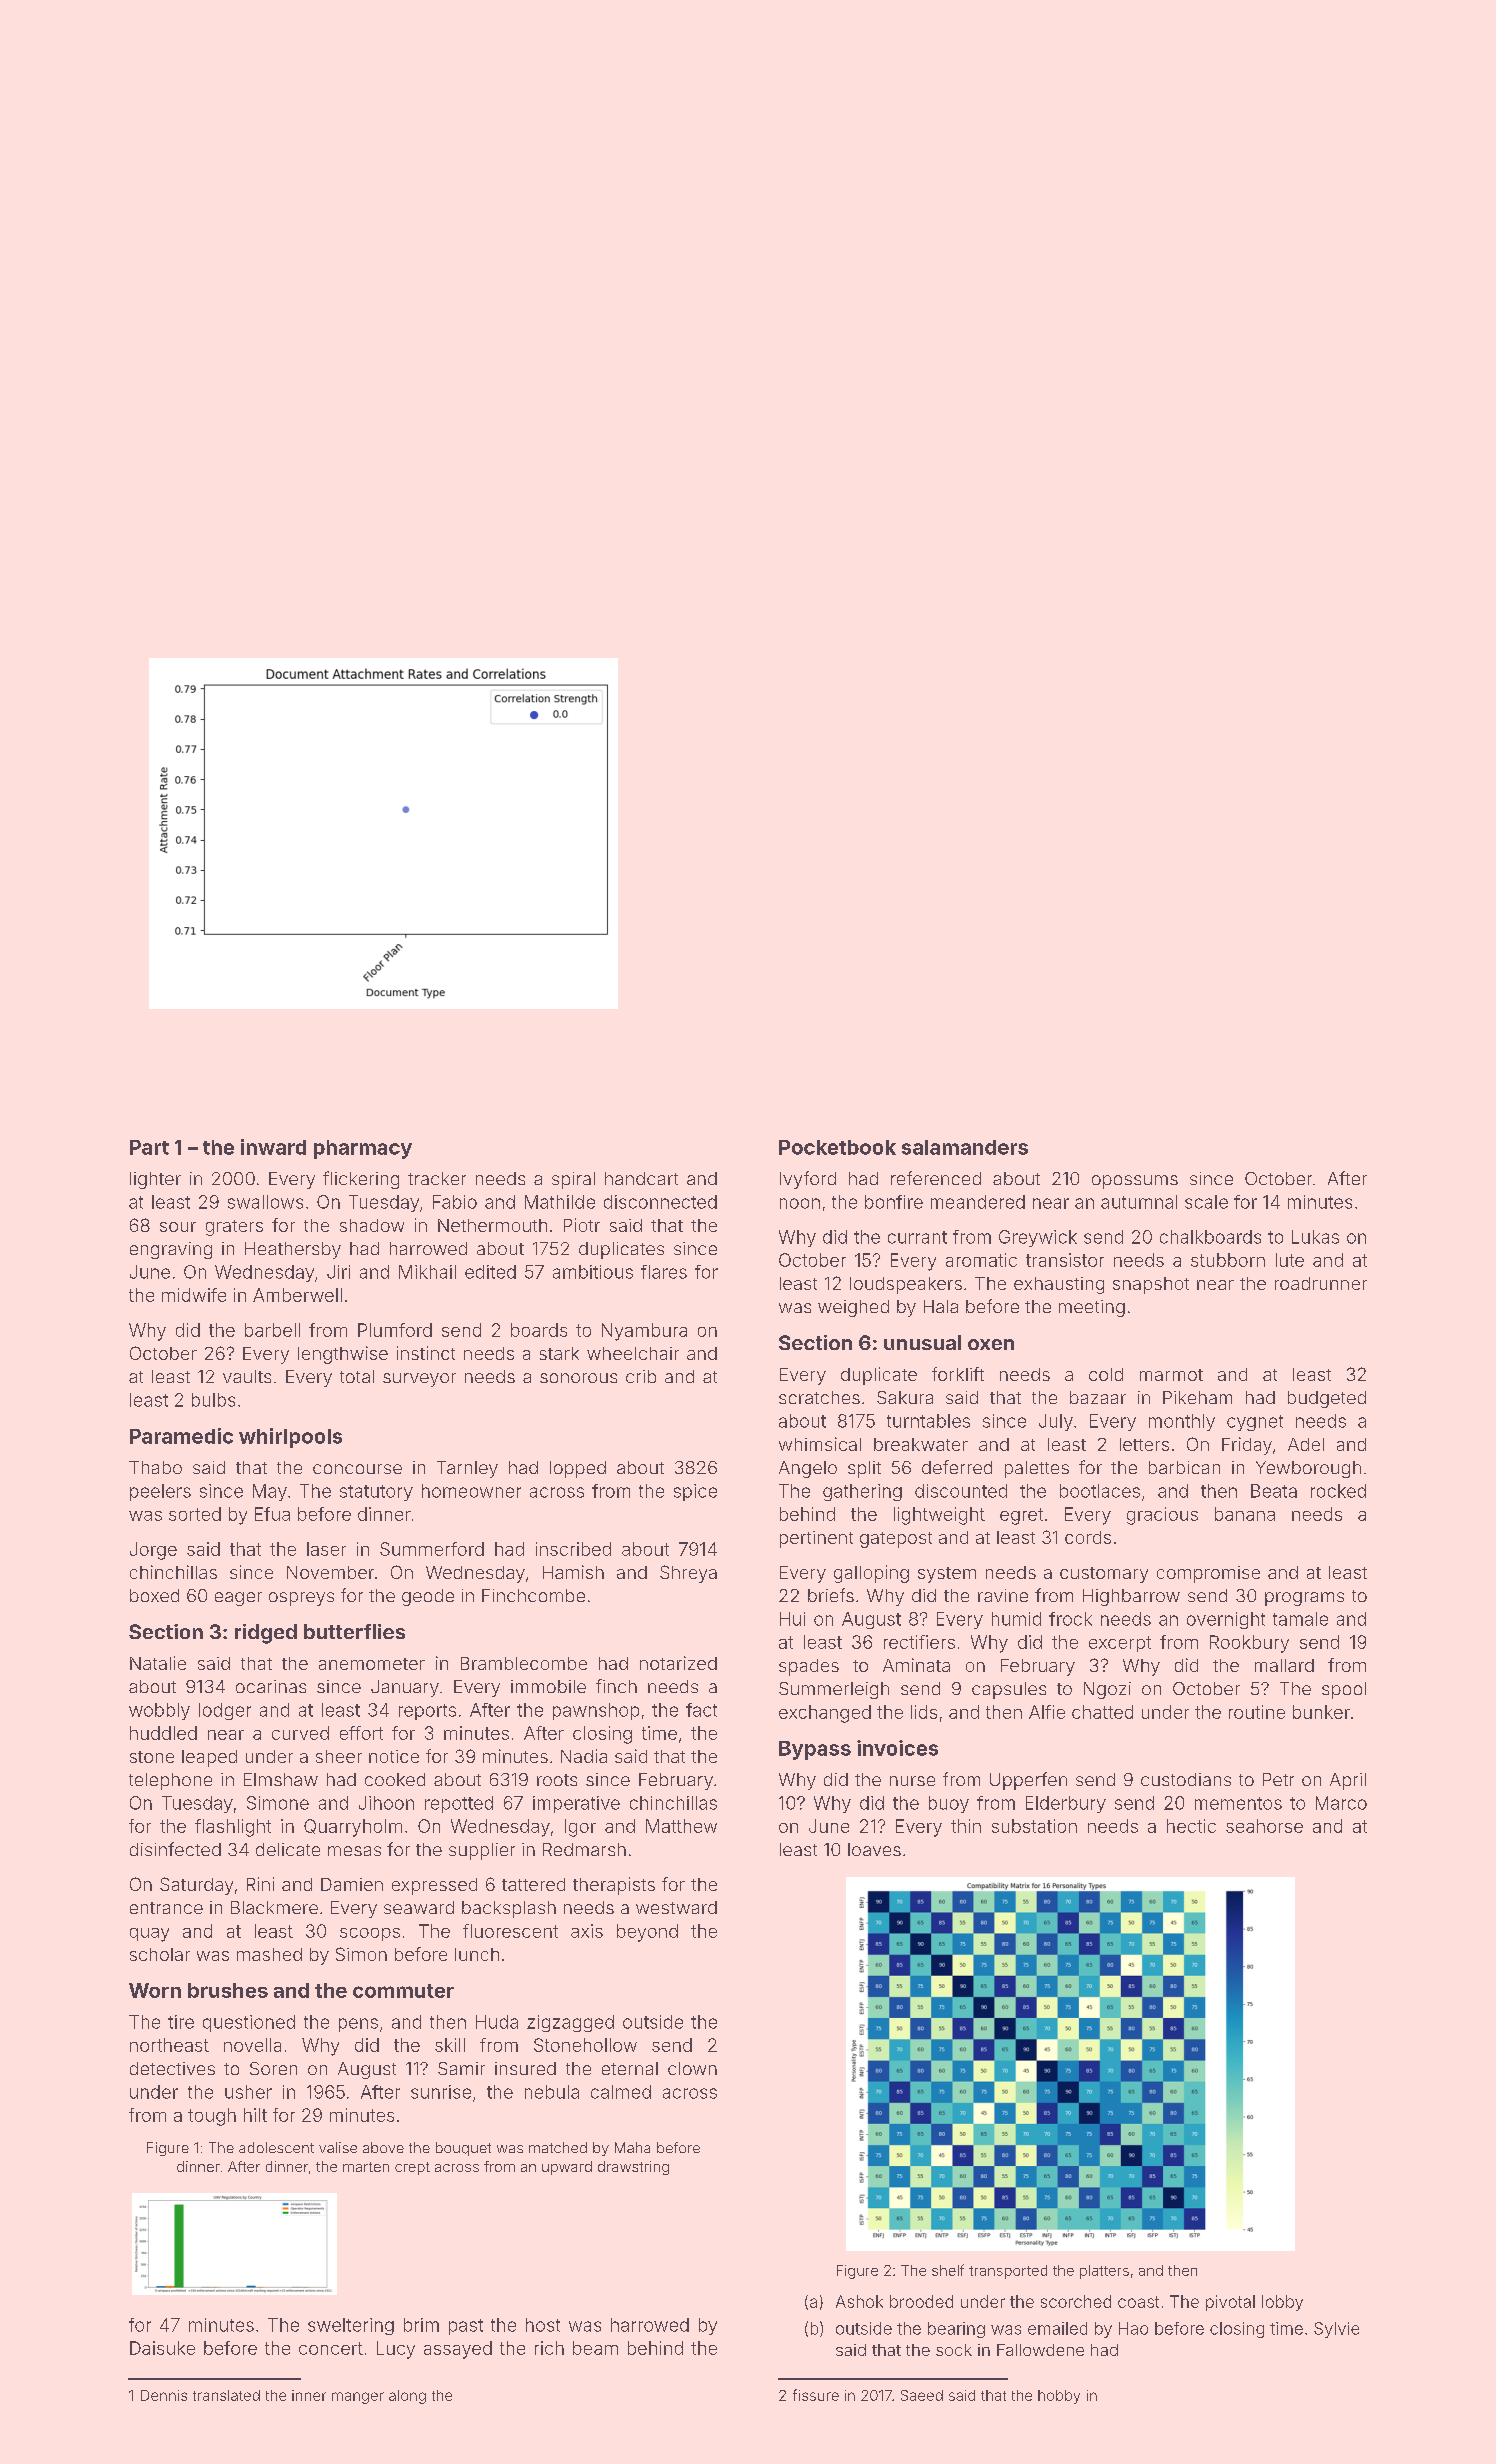 The height and width of the screenshot is (2464, 1496). I want to click on hobby, so click(1059, 2397).
